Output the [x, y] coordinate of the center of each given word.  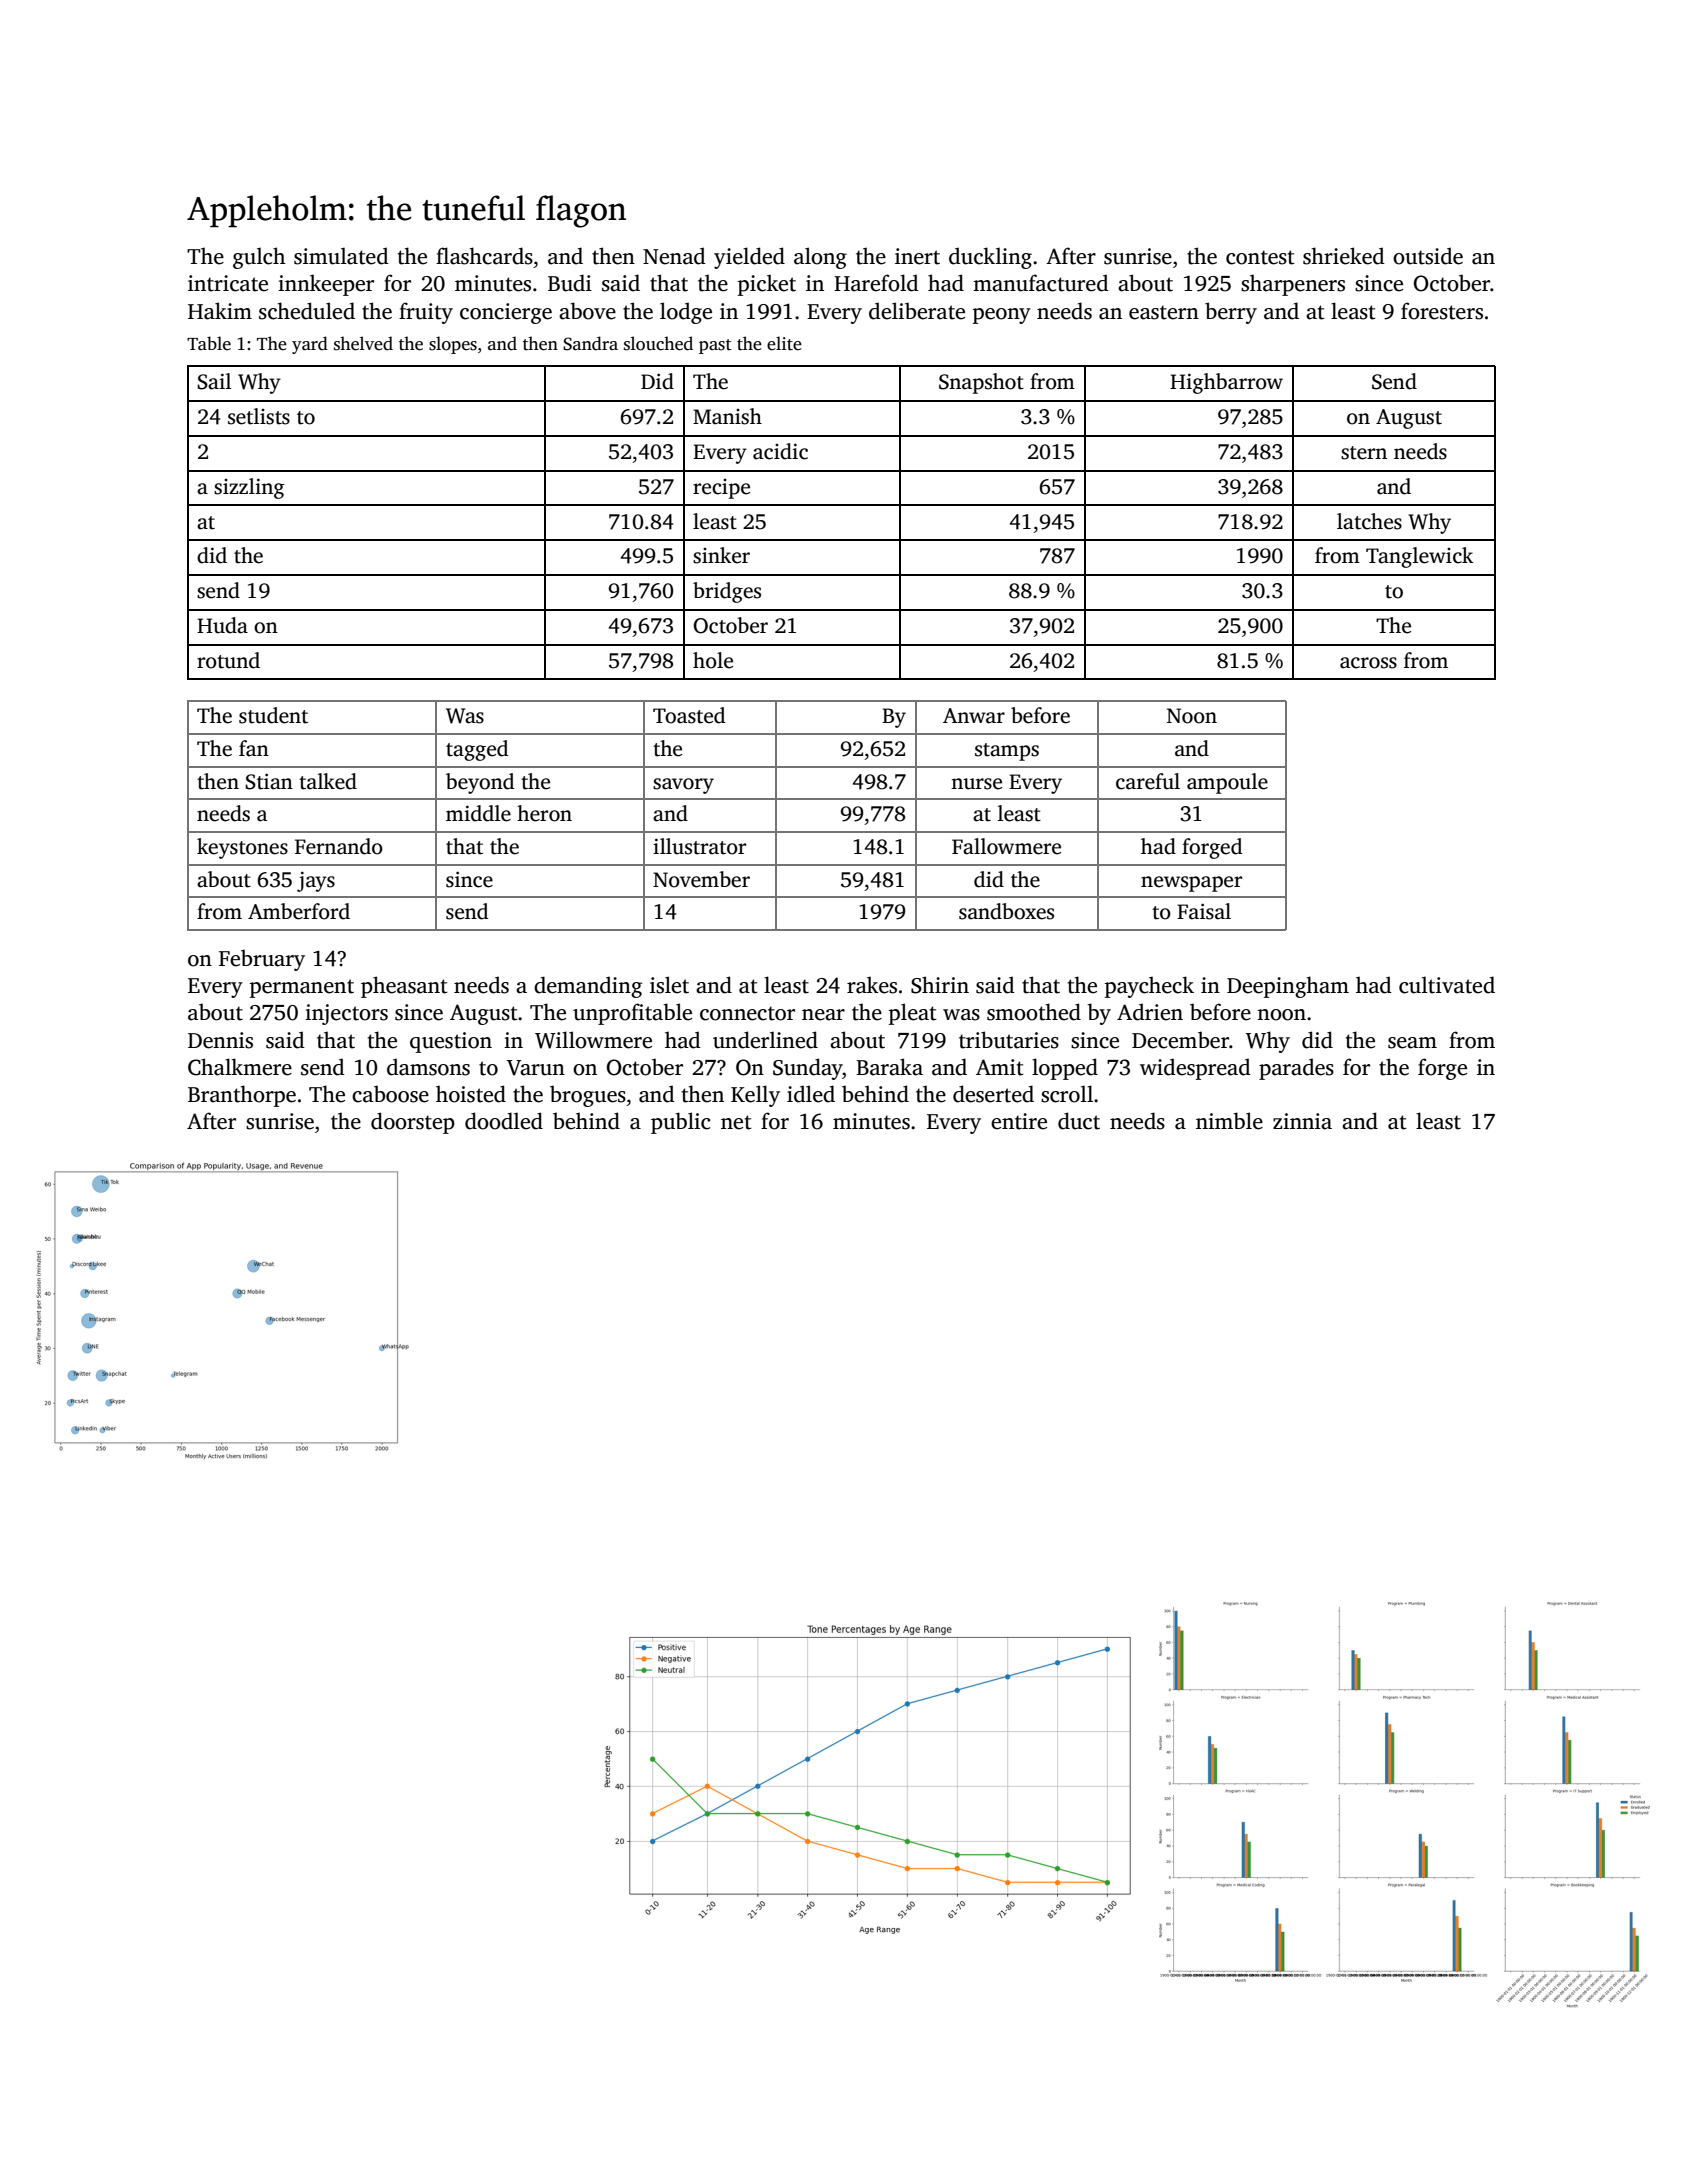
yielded [749, 258]
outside [1428, 256]
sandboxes [1006, 911]
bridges [727, 592]
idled [811, 1094]
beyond [480, 783]
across [1368, 663]
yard [310, 345]
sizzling [249, 488]
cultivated [1447, 985]
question [451, 1042]
